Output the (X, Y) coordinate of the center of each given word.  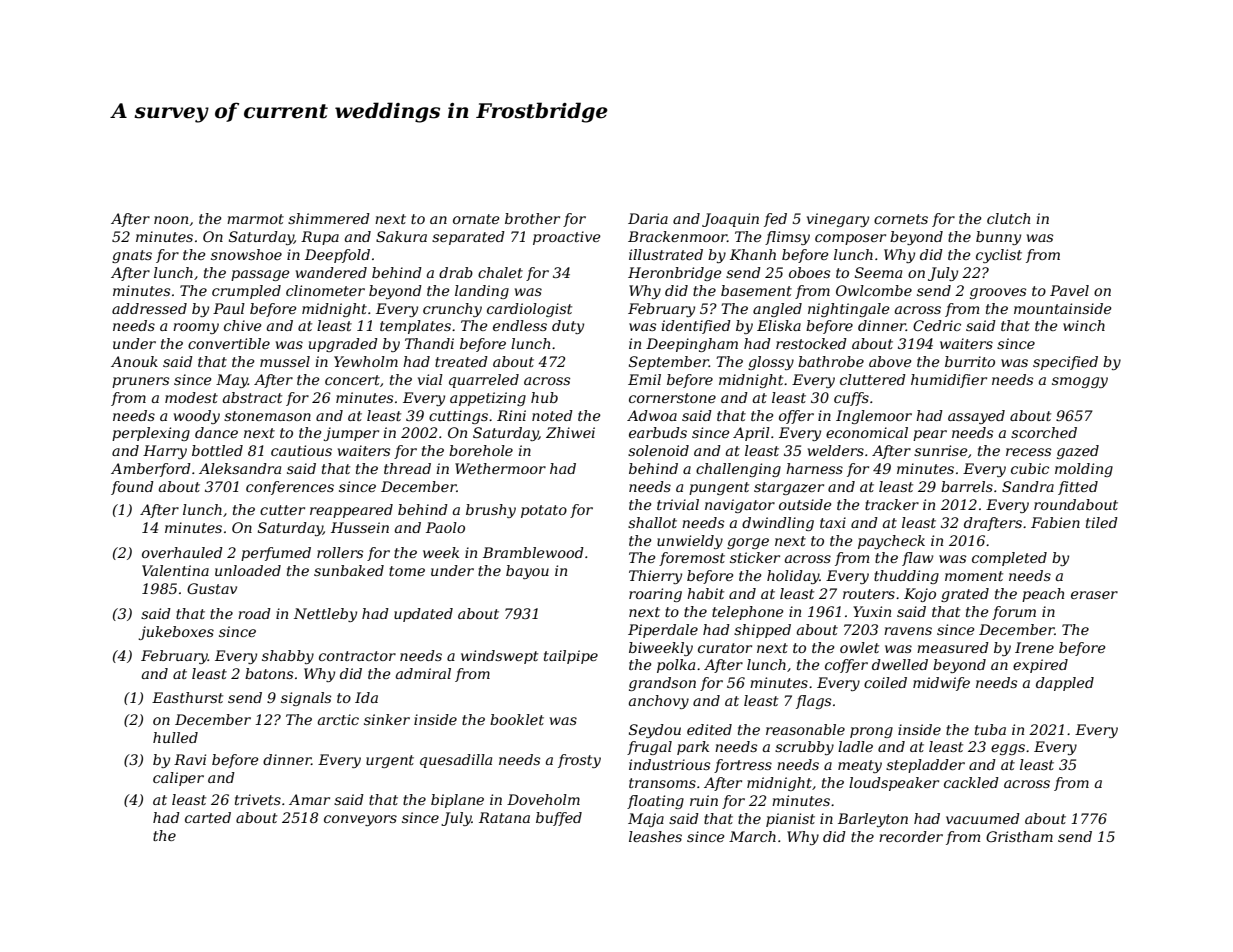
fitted (1078, 488)
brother (532, 218)
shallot (652, 522)
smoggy (1080, 382)
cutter (282, 510)
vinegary (838, 220)
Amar (309, 799)
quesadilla (456, 761)
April (751, 434)
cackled (971, 782)
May (232, 381)
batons (269, 673)
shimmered (329, 218)
